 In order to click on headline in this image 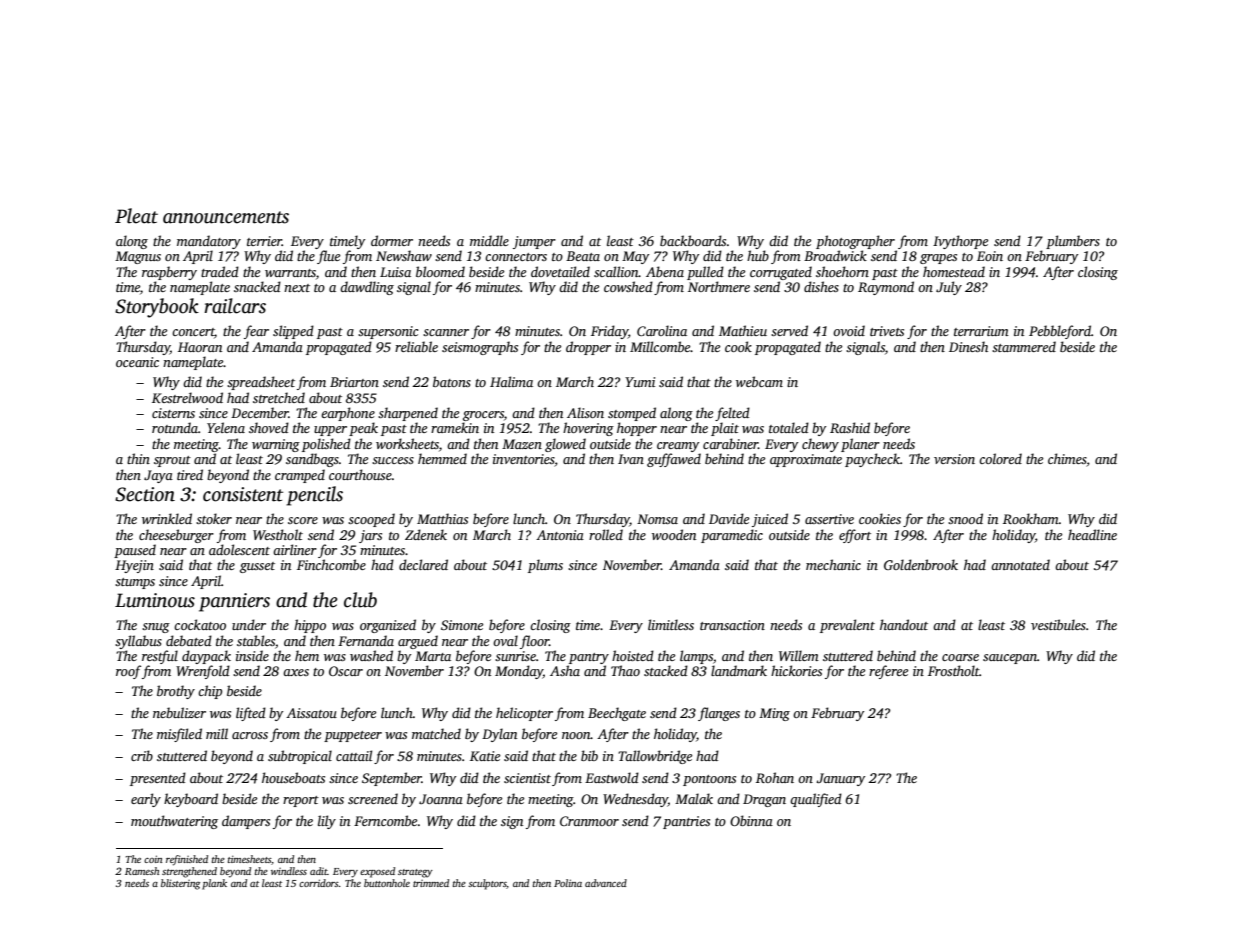, I will do `click(1092, 534)`.
